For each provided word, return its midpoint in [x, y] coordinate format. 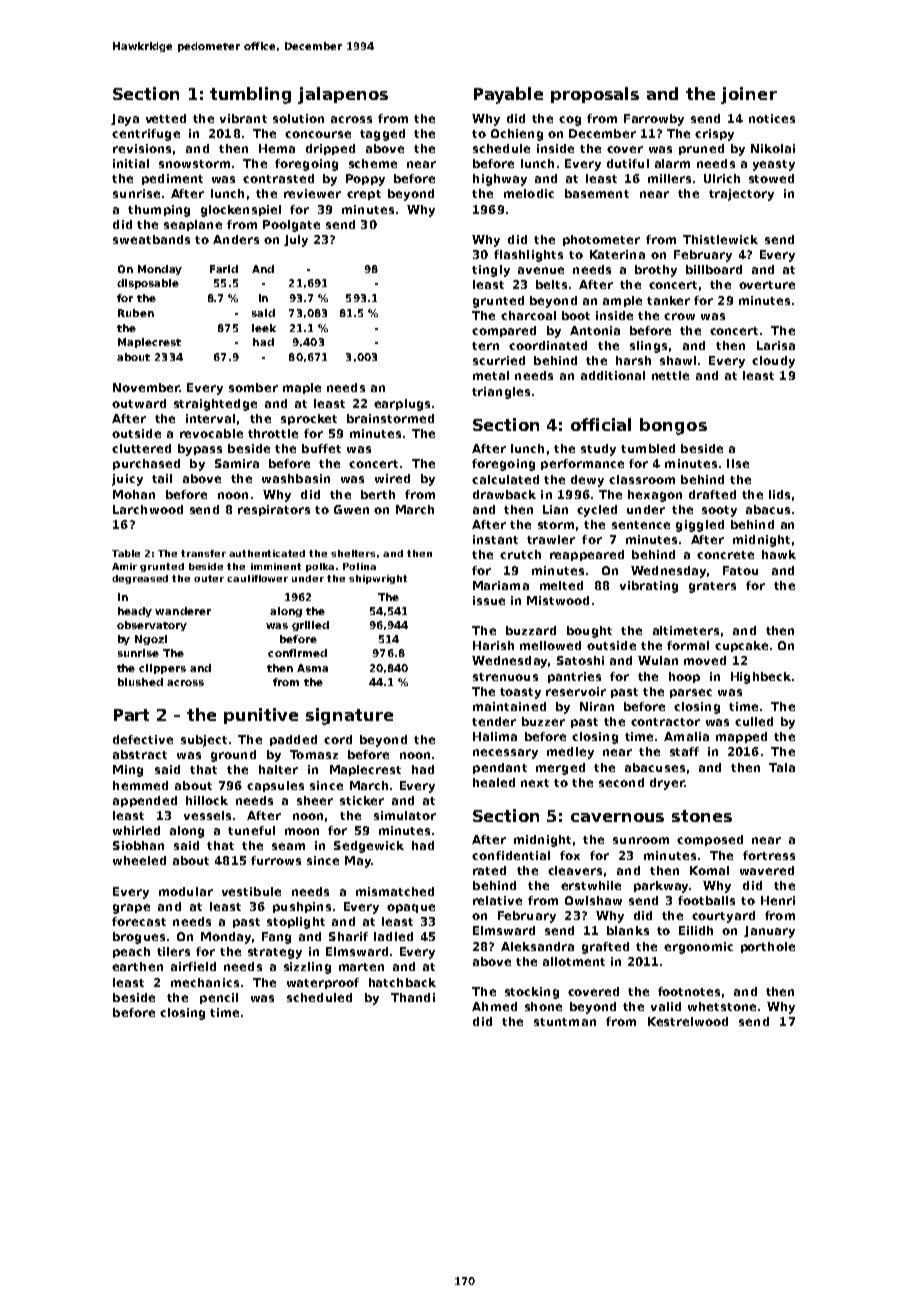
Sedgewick [369, 847]
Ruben [136, 313]
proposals [595, 95]
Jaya [125, 120]
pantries [574, 677]
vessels [207, 815]
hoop [684, 677]
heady [135, 612]
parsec [691, 693]
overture [767, 285]
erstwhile [591, 885]
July [296, 241]
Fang [276, 938]
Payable [508, 95]
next [535, 783]
